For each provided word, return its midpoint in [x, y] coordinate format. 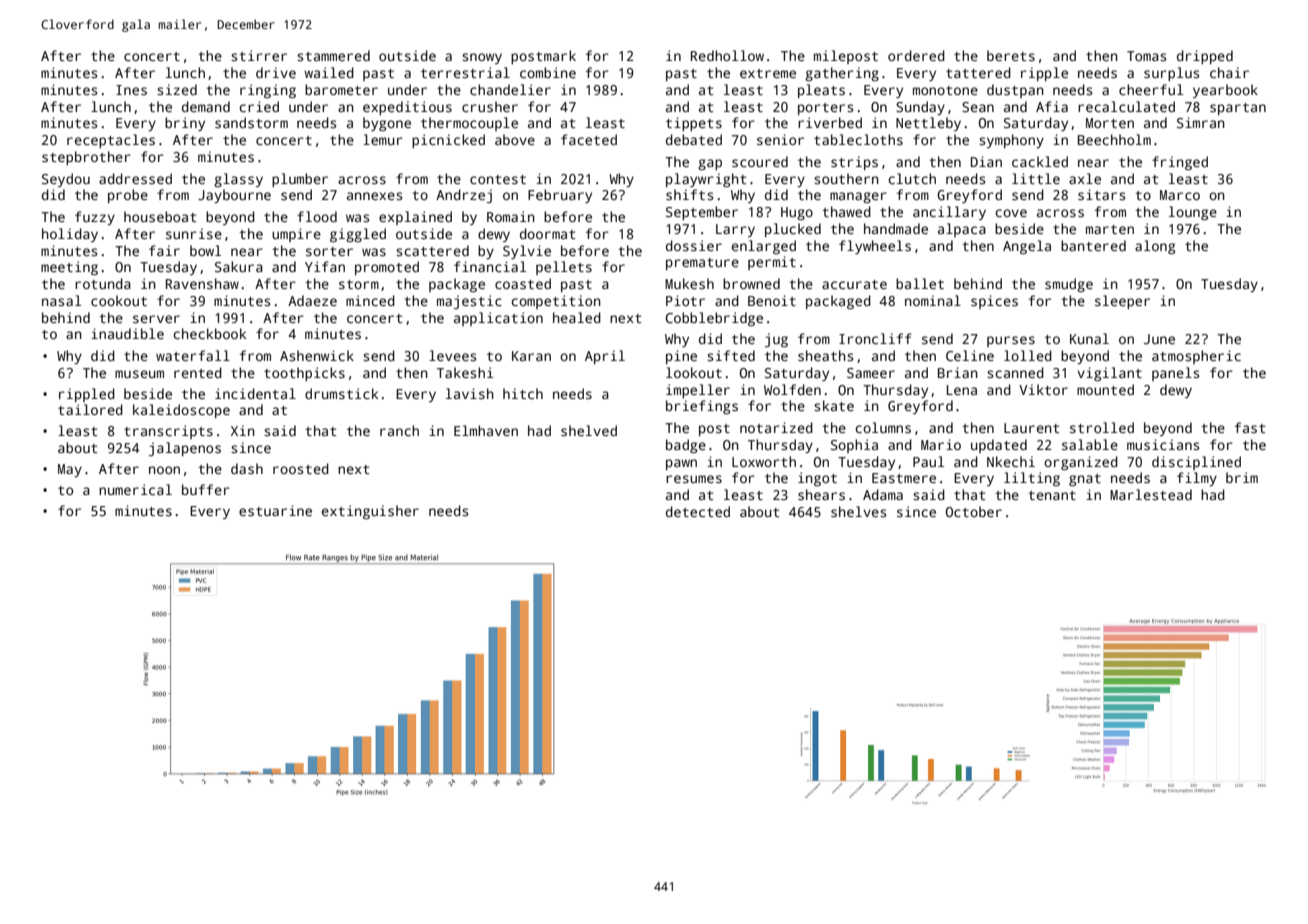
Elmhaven [486, 430]
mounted [1105, 389]
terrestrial [465, 72]
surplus [1171, 74]
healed [577, 317]
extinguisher [370, 512]
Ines [131, 90]
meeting [69, 268]
